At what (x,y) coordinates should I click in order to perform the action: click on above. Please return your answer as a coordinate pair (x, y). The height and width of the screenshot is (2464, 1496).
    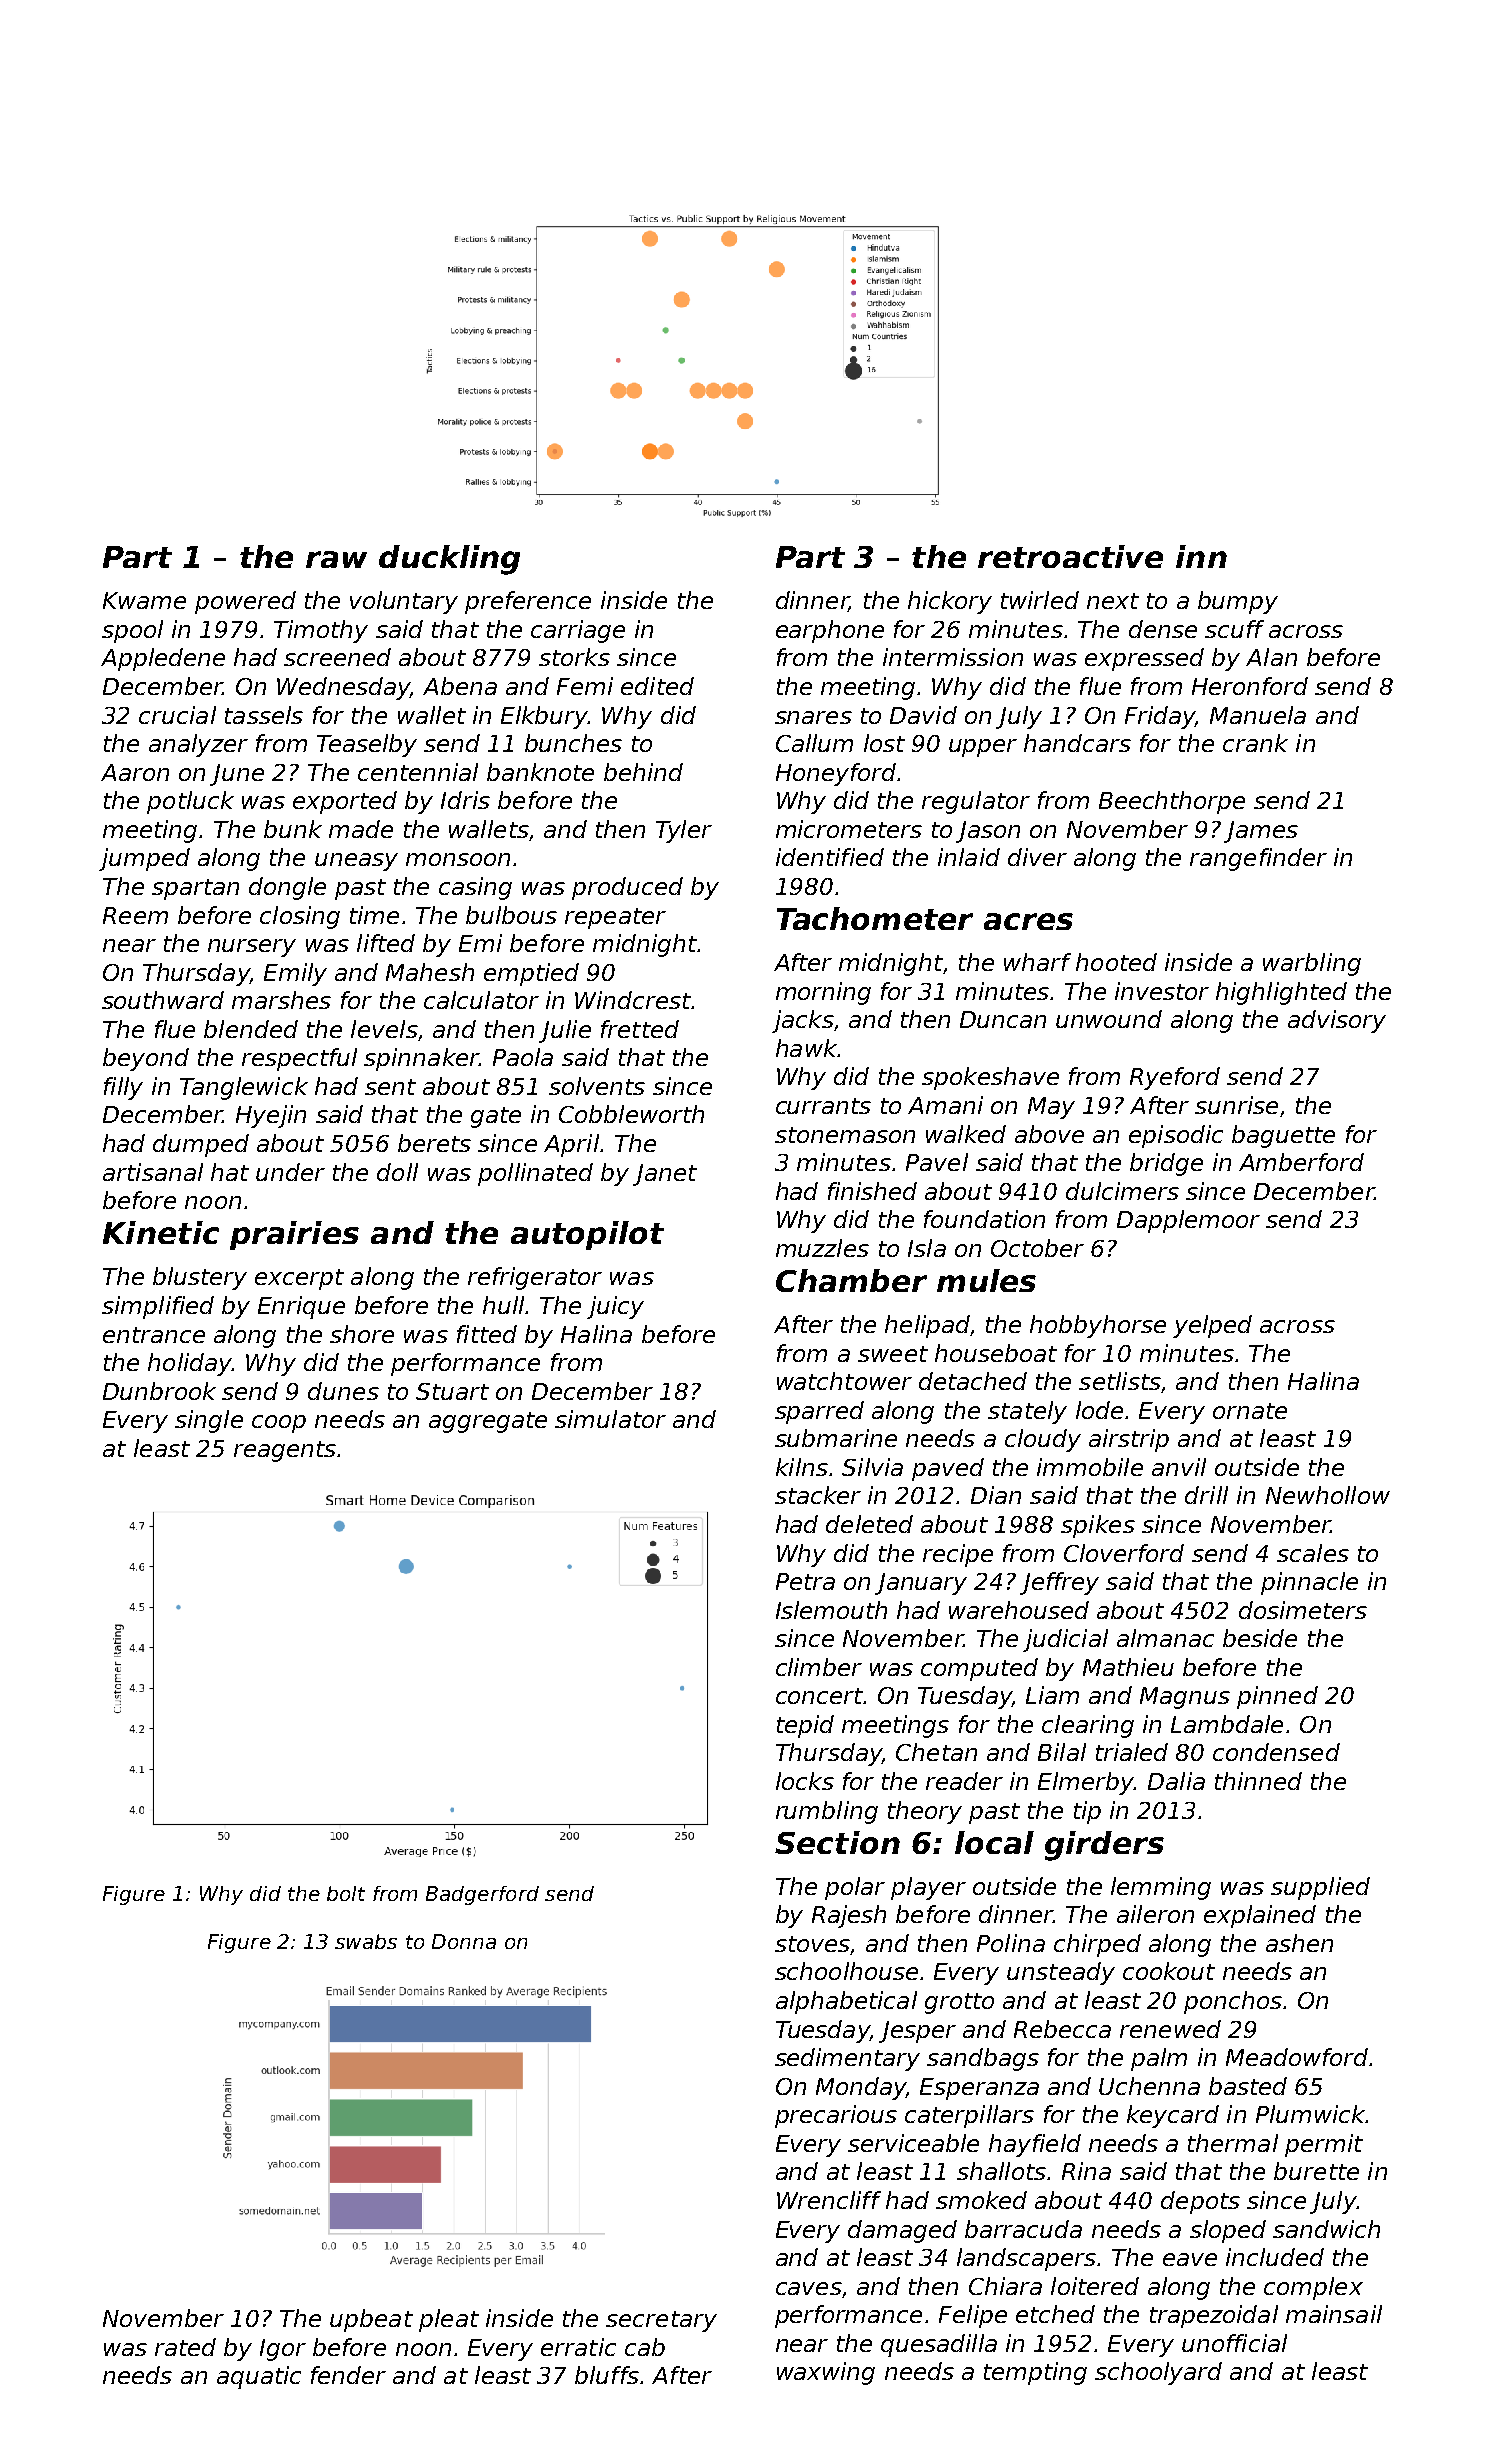
    Looking at the image, I should click on (1049, 1134).
